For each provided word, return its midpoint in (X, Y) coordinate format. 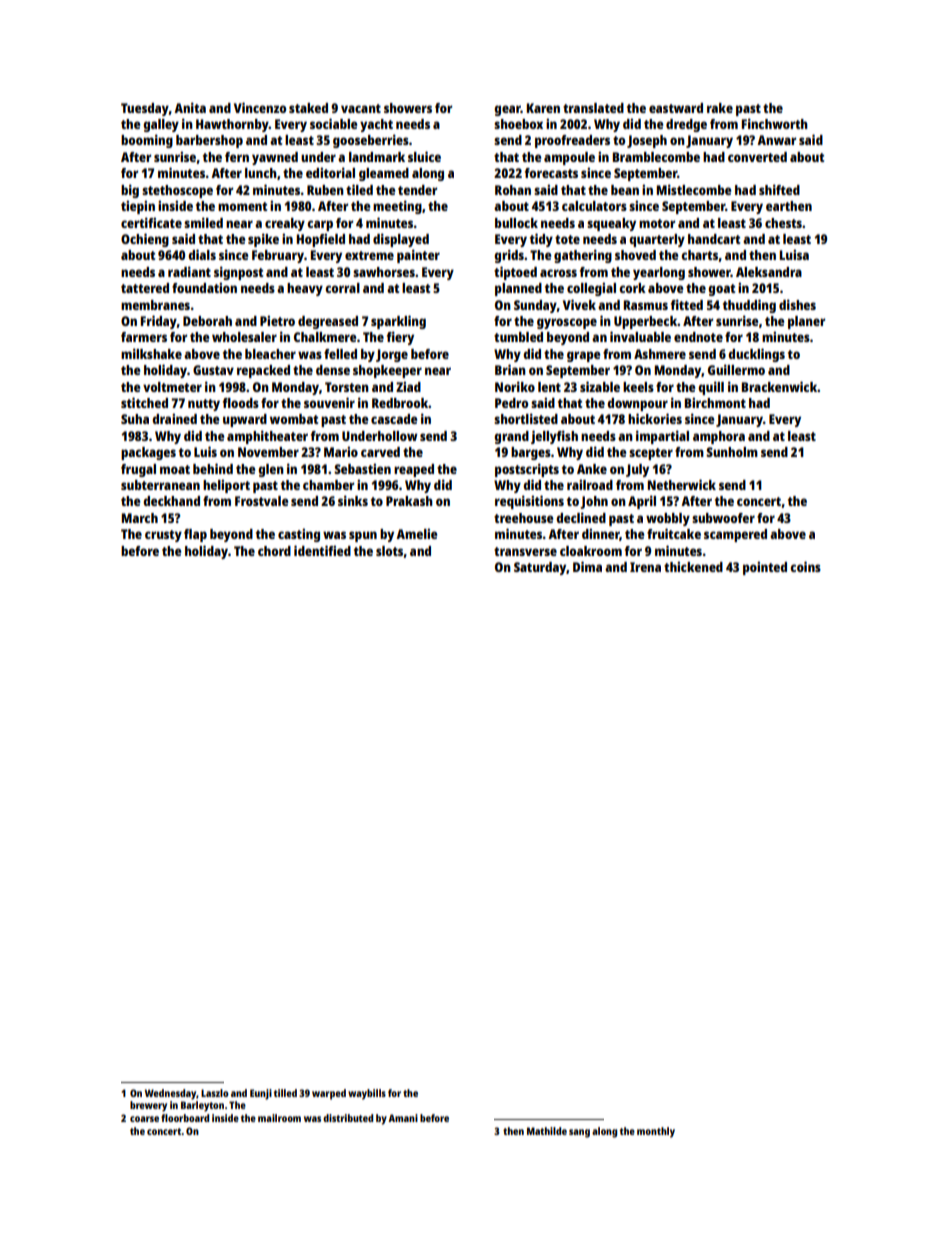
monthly (656, 1132)
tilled (285, 1093)
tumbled (518, 337)
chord (274, 551)
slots (389, 551)
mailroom (279, 1118)
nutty (204, 405)
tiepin (138, 207)
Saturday (540, 568)
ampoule (569, 158)
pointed (765, 568)
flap (195, 535)
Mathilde (547, 1131)
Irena (645, 567)
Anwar (776, 140)
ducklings (756, 355)
